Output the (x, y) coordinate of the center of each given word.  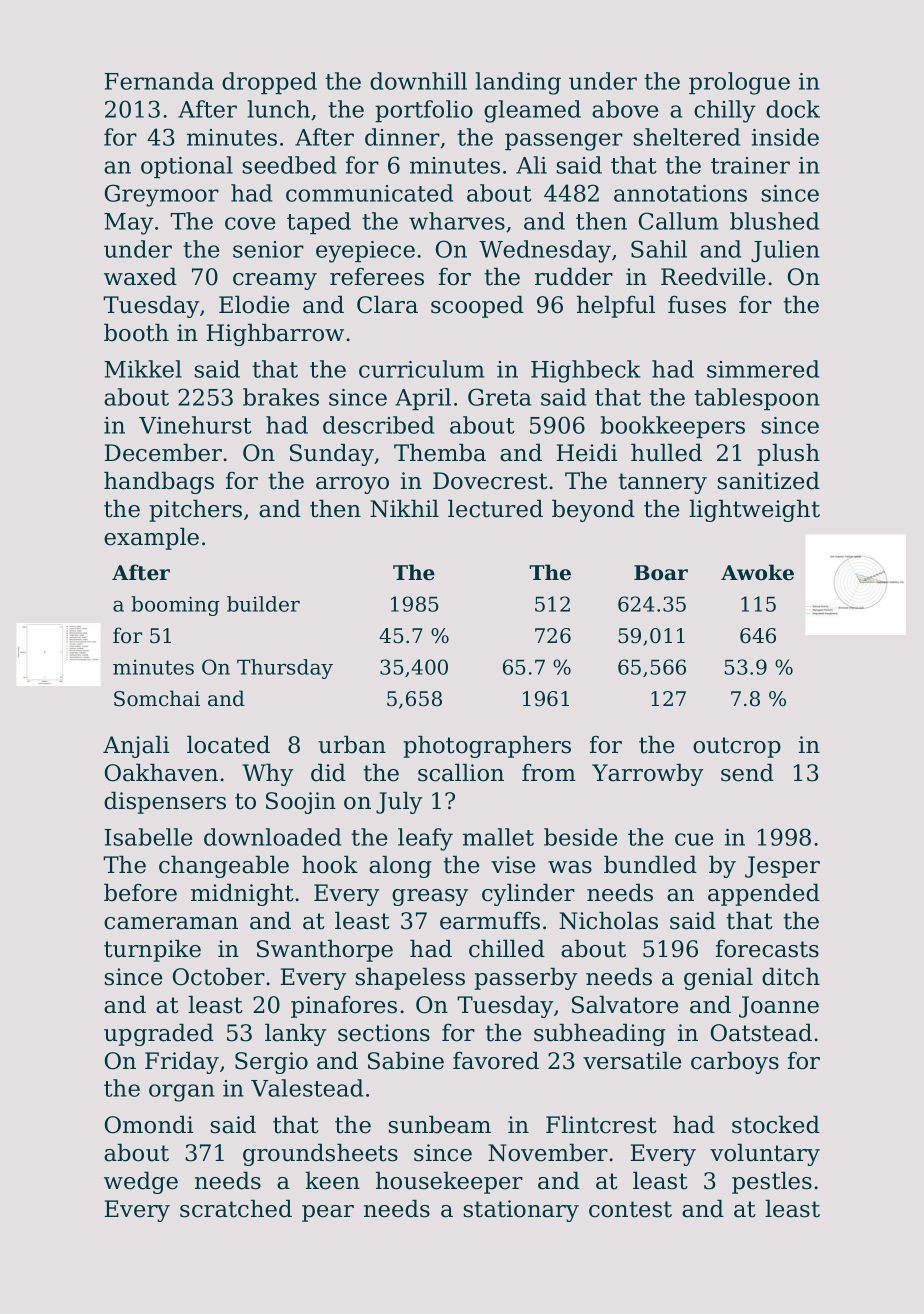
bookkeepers (672, 427)
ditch (791, 976)
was (570, 867)
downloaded (272, 837)
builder (263, 604)
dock (793, 109)
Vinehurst (195, 425)
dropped (269, 83)
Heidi (586, 452)
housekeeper (449, 1182)
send (747, 772)
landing (518, 83)
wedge (141, 1182)
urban (352, 744)
